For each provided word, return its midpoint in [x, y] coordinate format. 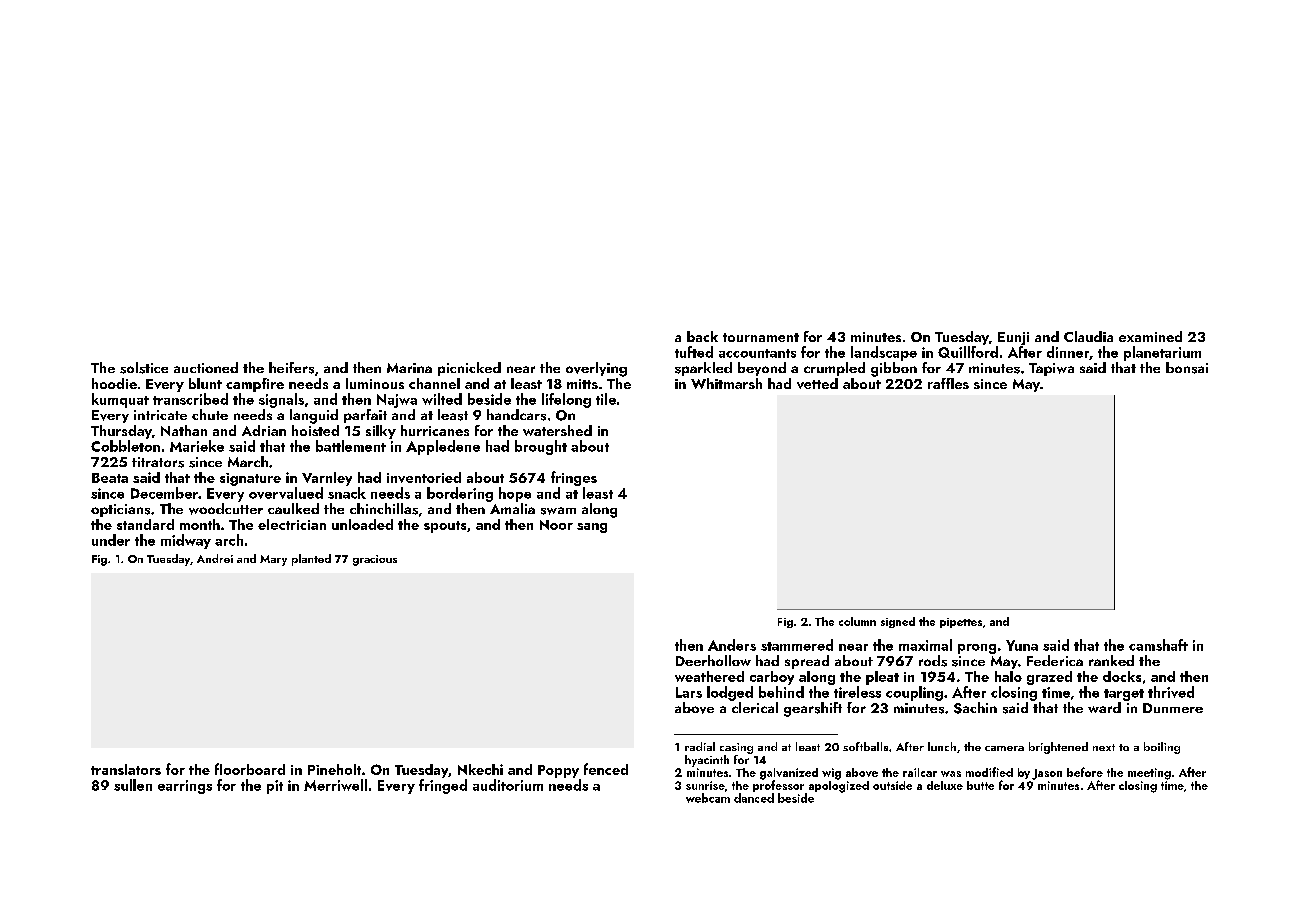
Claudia [1088, 336]
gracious [375, 560]
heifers [291, 368]
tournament [761, 337]
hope [515, 494]
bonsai [1187, 368]
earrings [185, 787]
